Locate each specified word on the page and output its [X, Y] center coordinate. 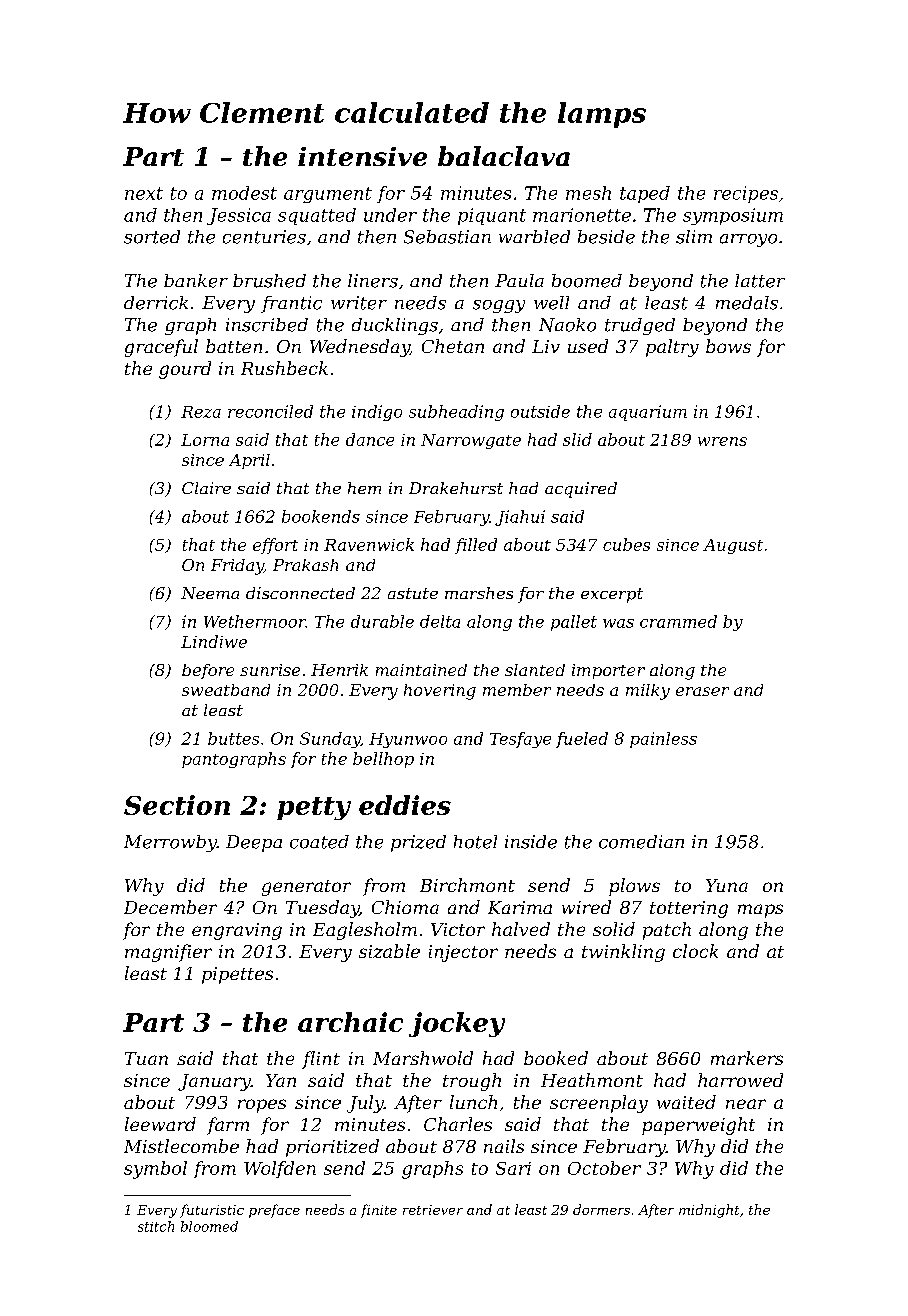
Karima [520, 907]
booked [556, 1058]
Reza [201, 412]
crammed [678, 621]
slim [694, 237]
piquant [492, 216]
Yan [281, 1080]
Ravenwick [369, 544]
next [144, 193]
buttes [233, 738]
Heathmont [592, 1080]
